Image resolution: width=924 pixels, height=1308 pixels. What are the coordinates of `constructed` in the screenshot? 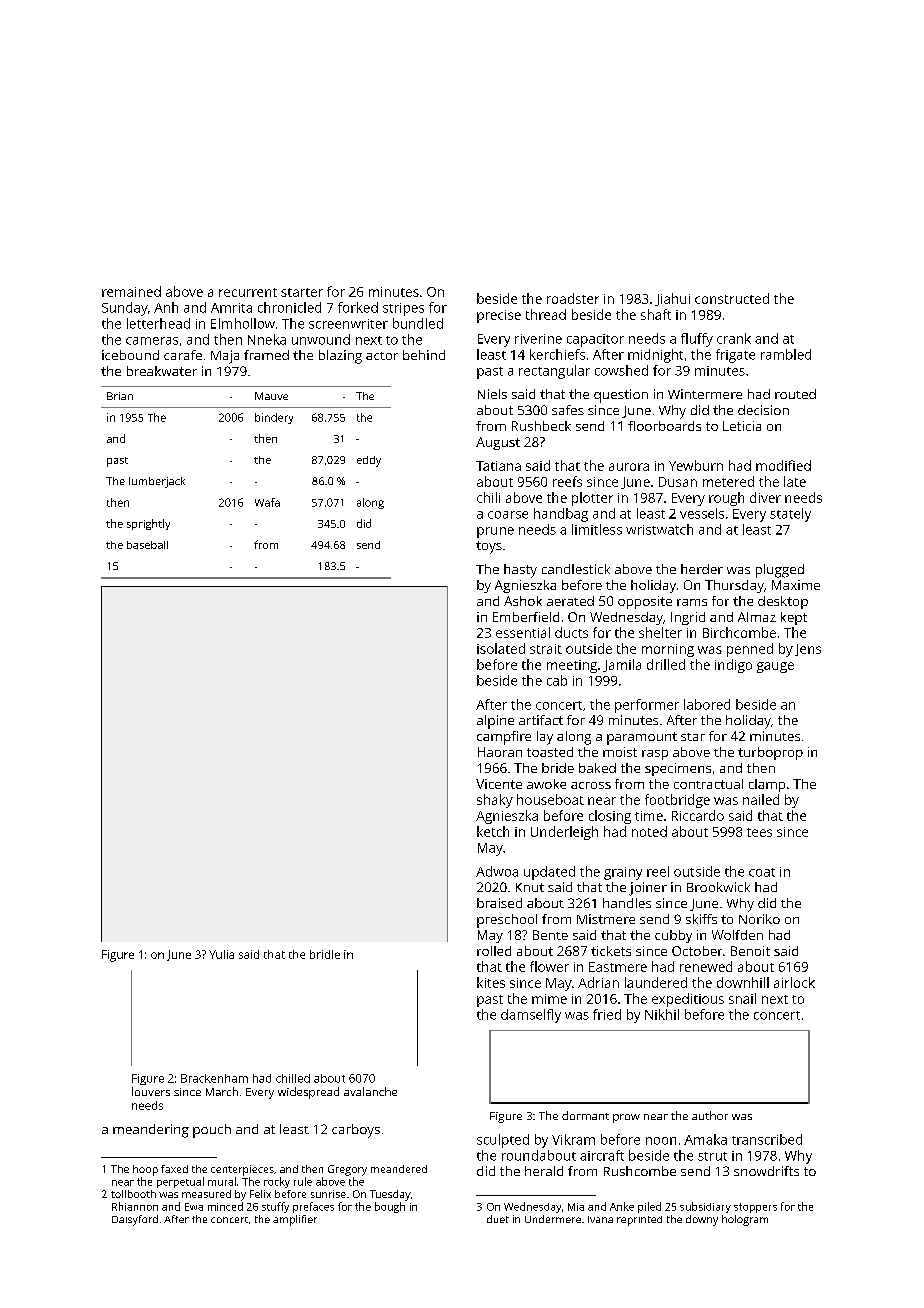 It's located at (732, 298).
